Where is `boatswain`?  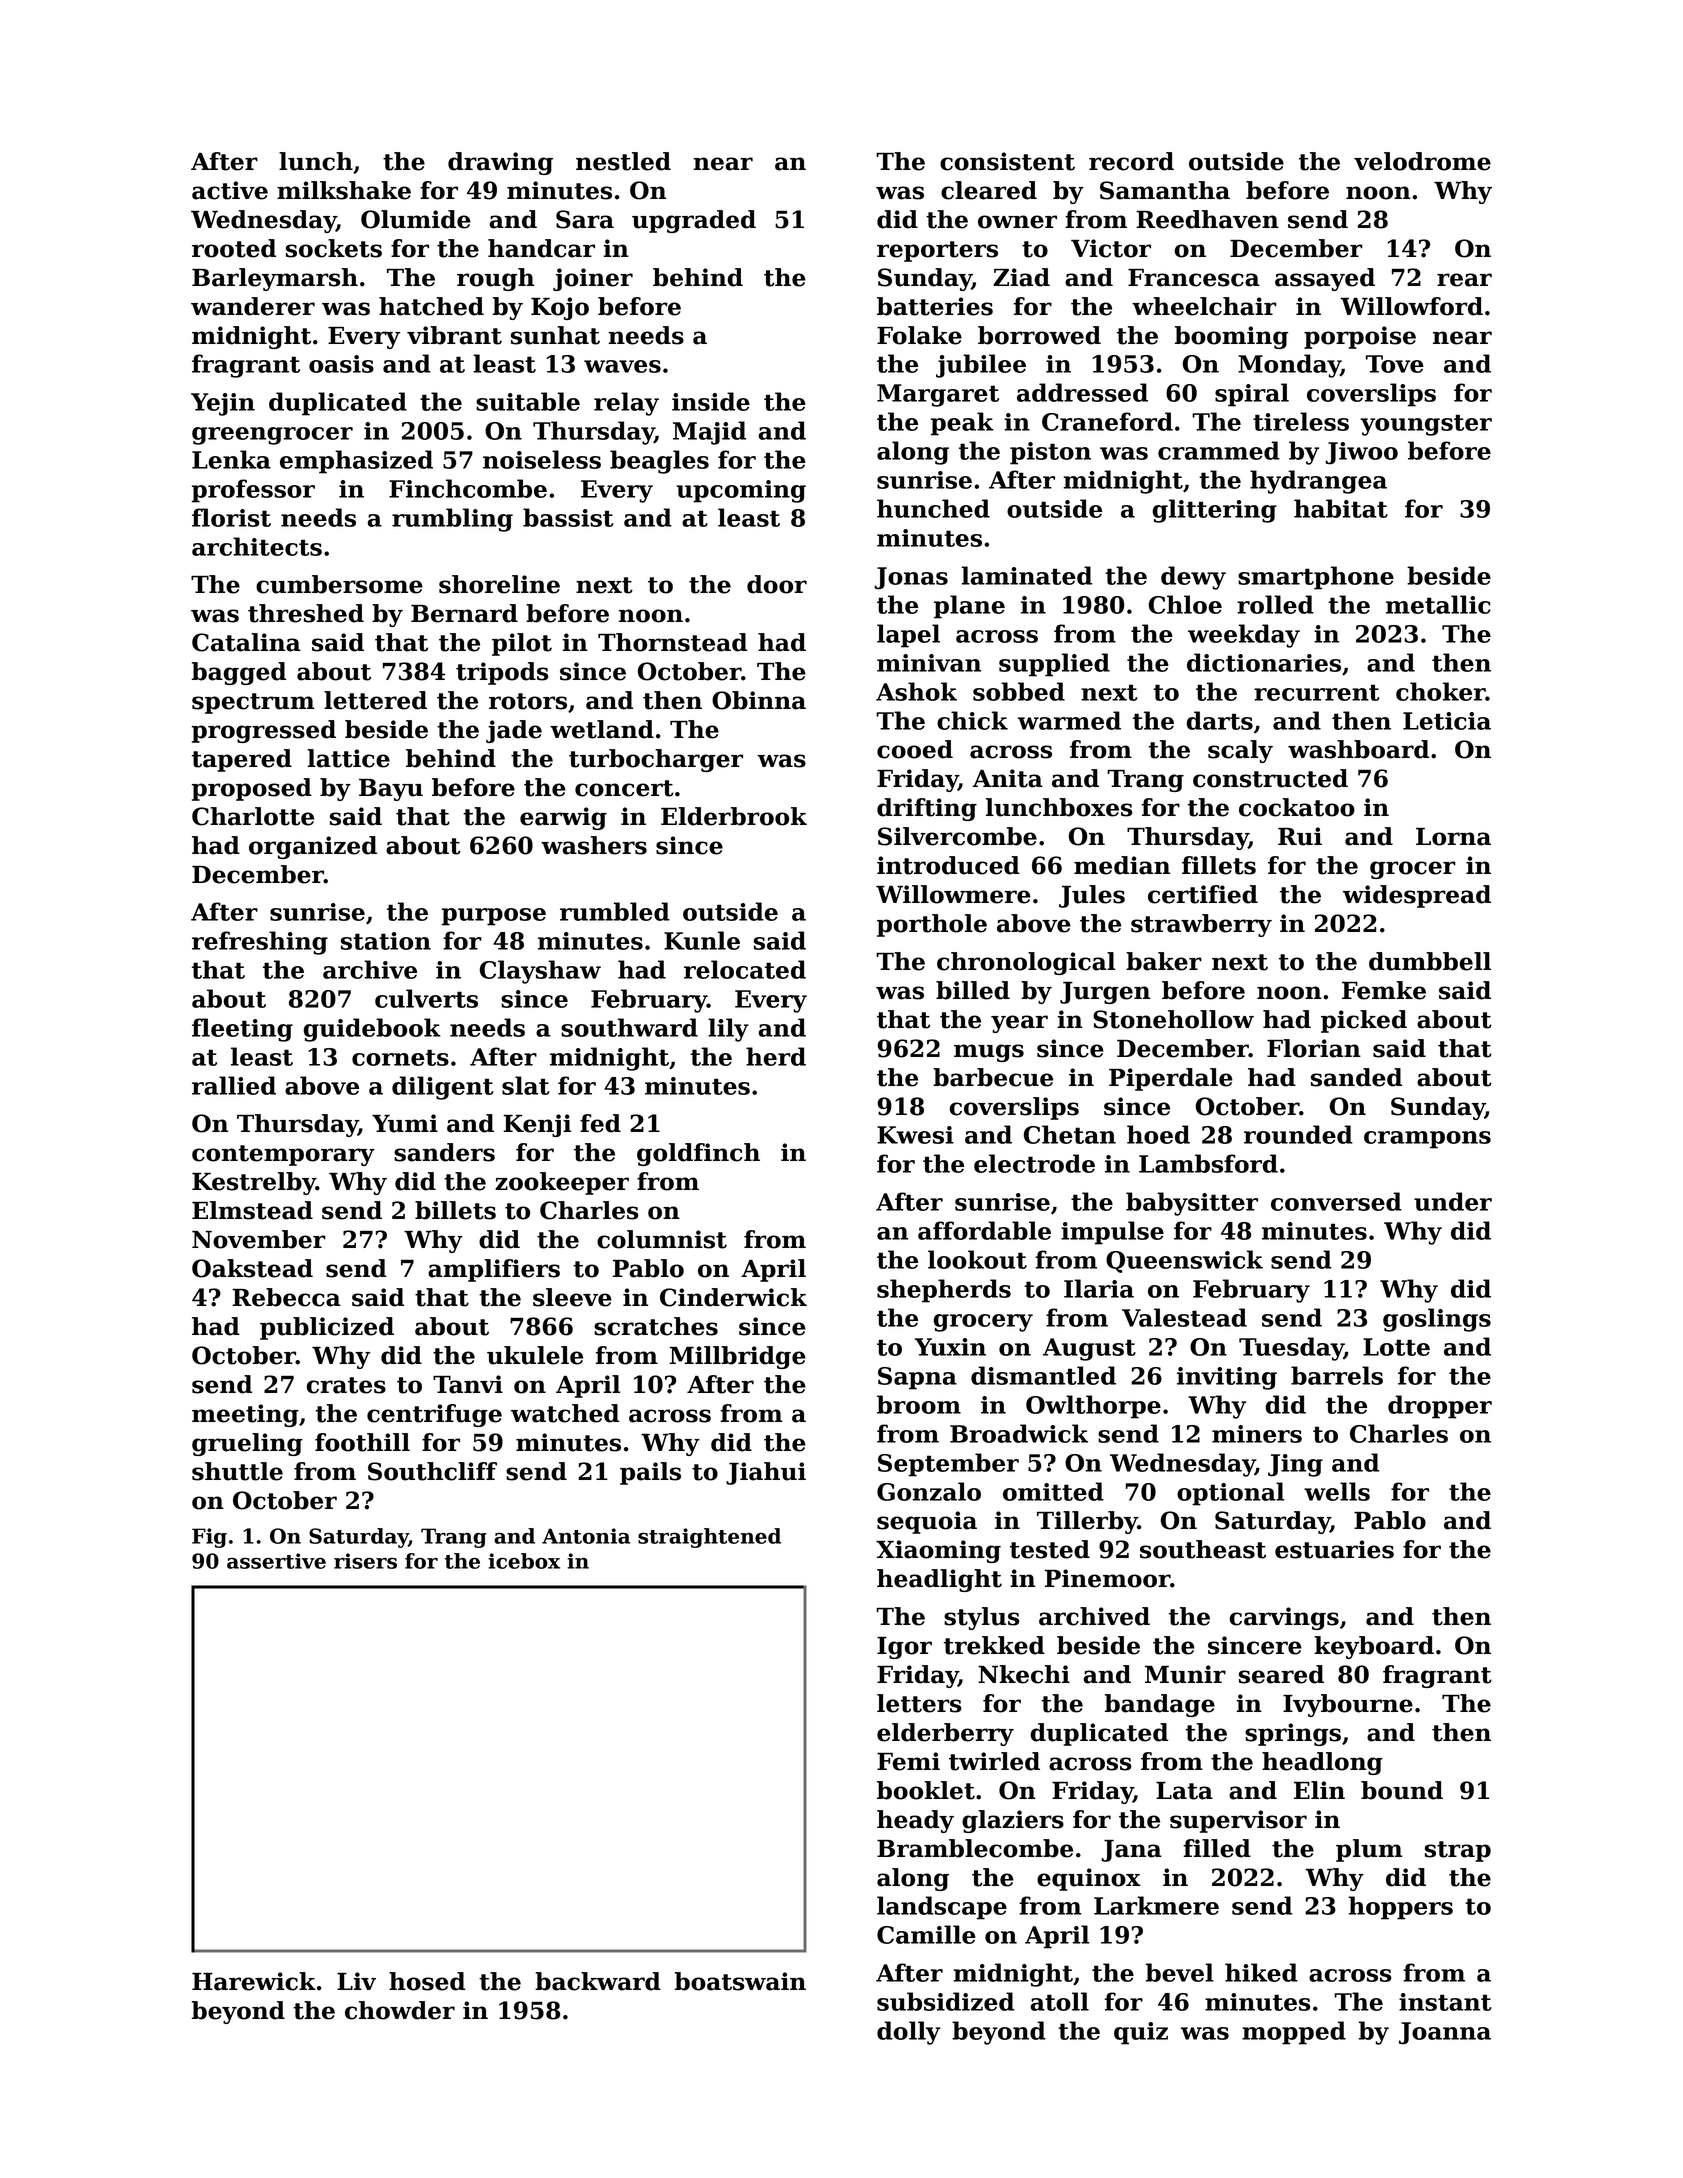 boatswain is located at coordinates (740, 1981).
